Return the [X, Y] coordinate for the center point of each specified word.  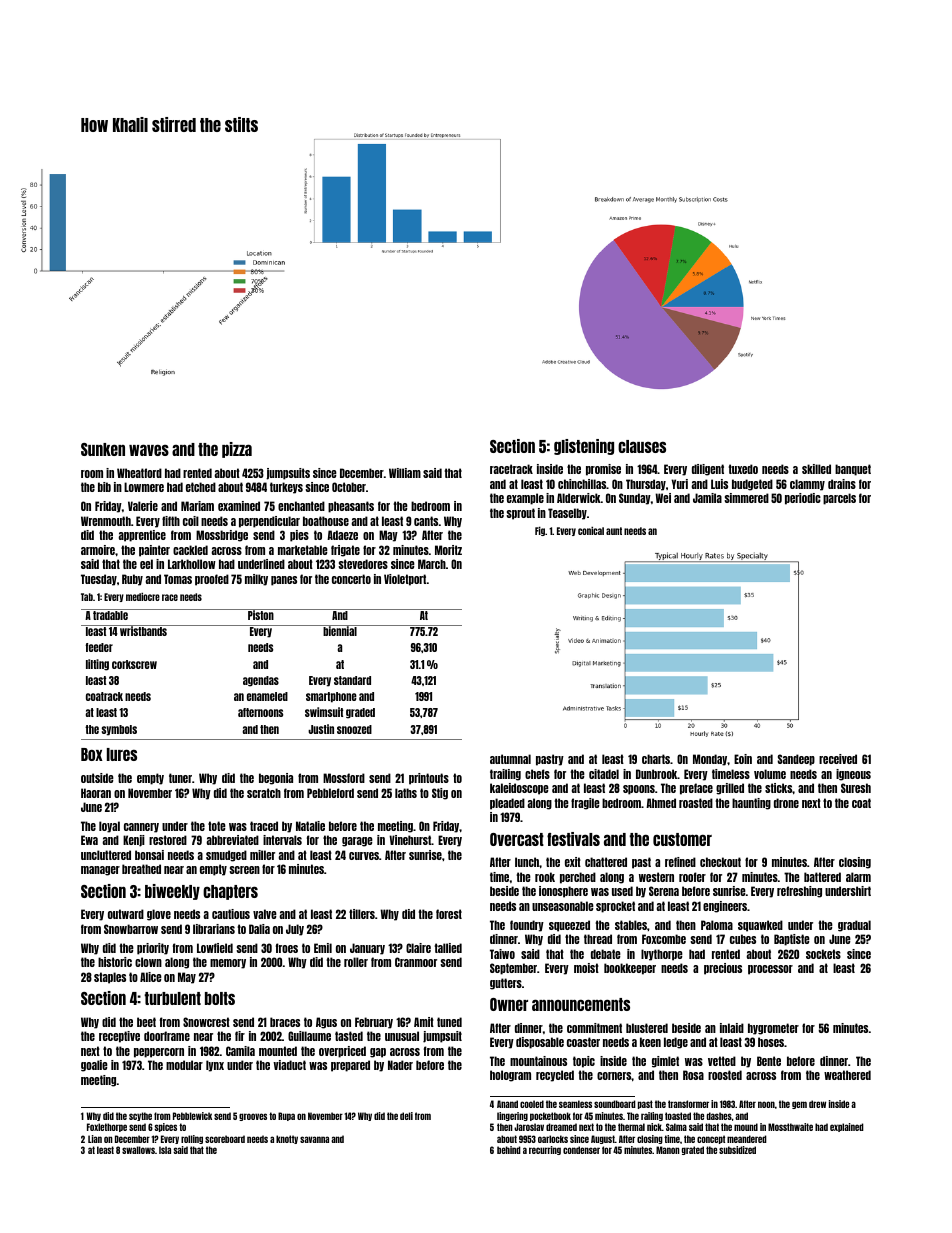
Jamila [707, 498]
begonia [276, 779]
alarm [858, 877]
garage [357, 842]
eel [146, 564]
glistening [584, 447]
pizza [237, 450]
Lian [95, 1139]
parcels [839, 499]
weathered [847, 1075]
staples [110, 978]
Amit [424, 1022]
